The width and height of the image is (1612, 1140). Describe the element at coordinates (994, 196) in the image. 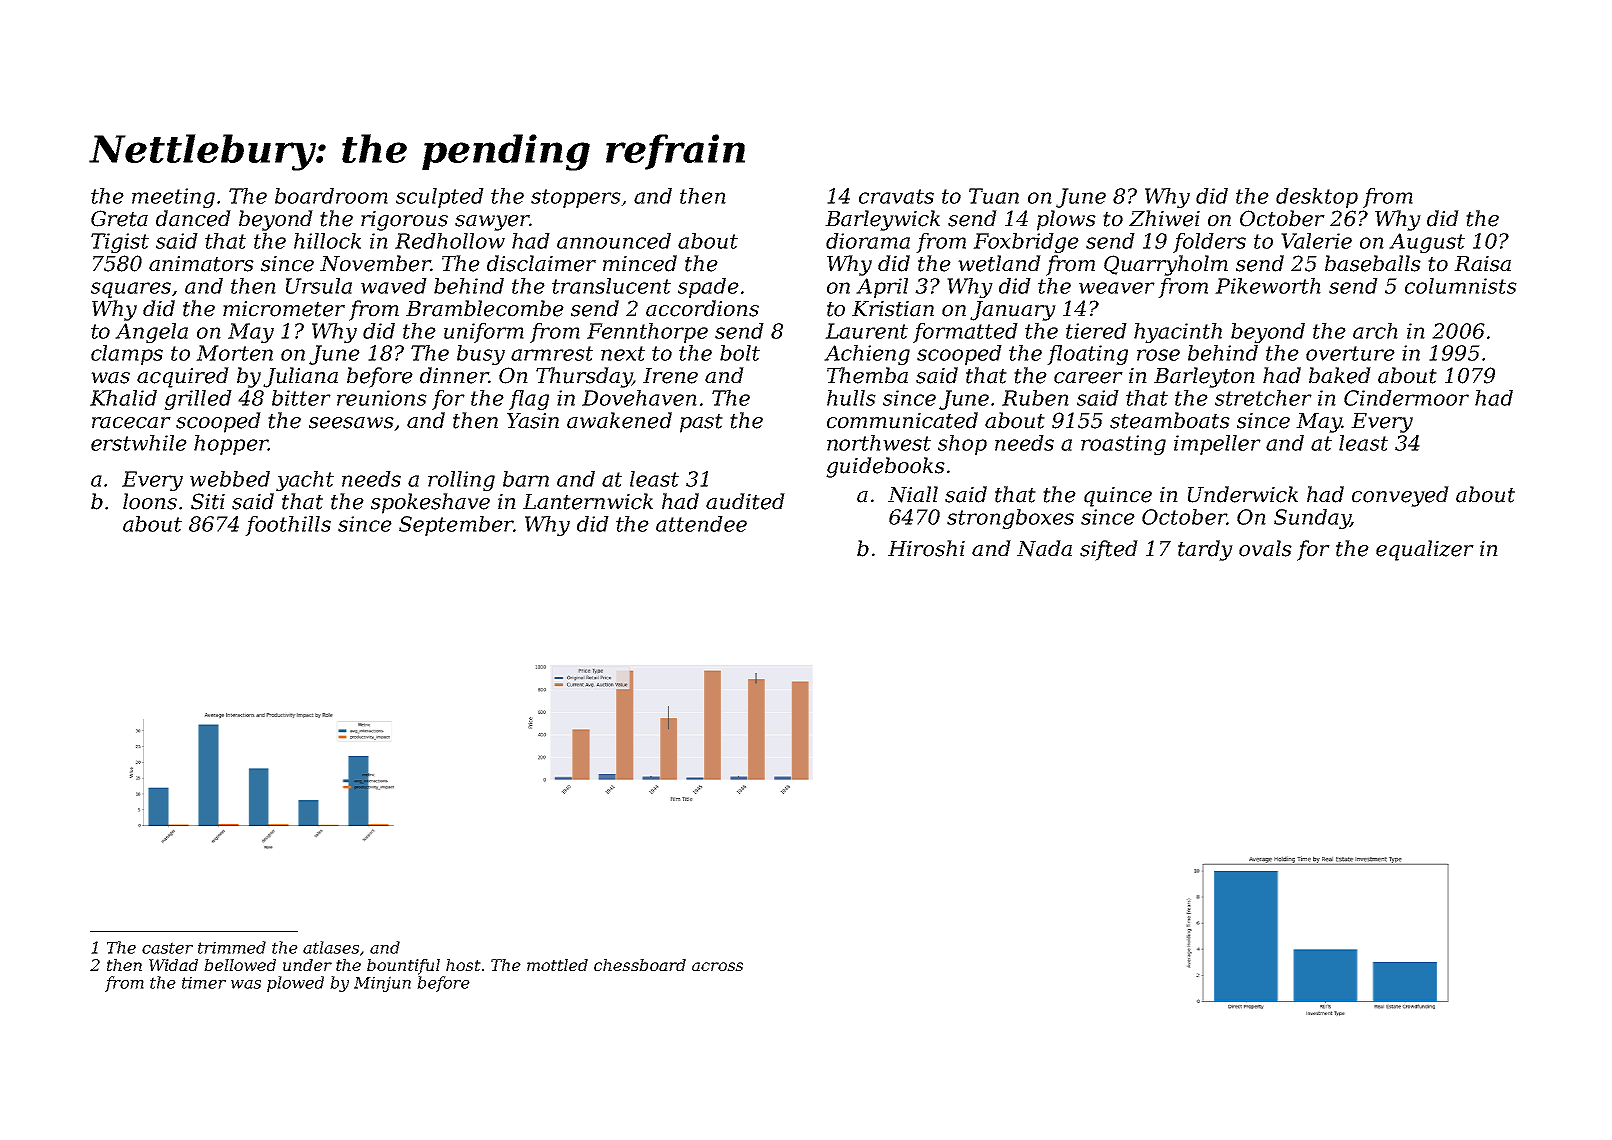

I see `Tuan` at that location.
